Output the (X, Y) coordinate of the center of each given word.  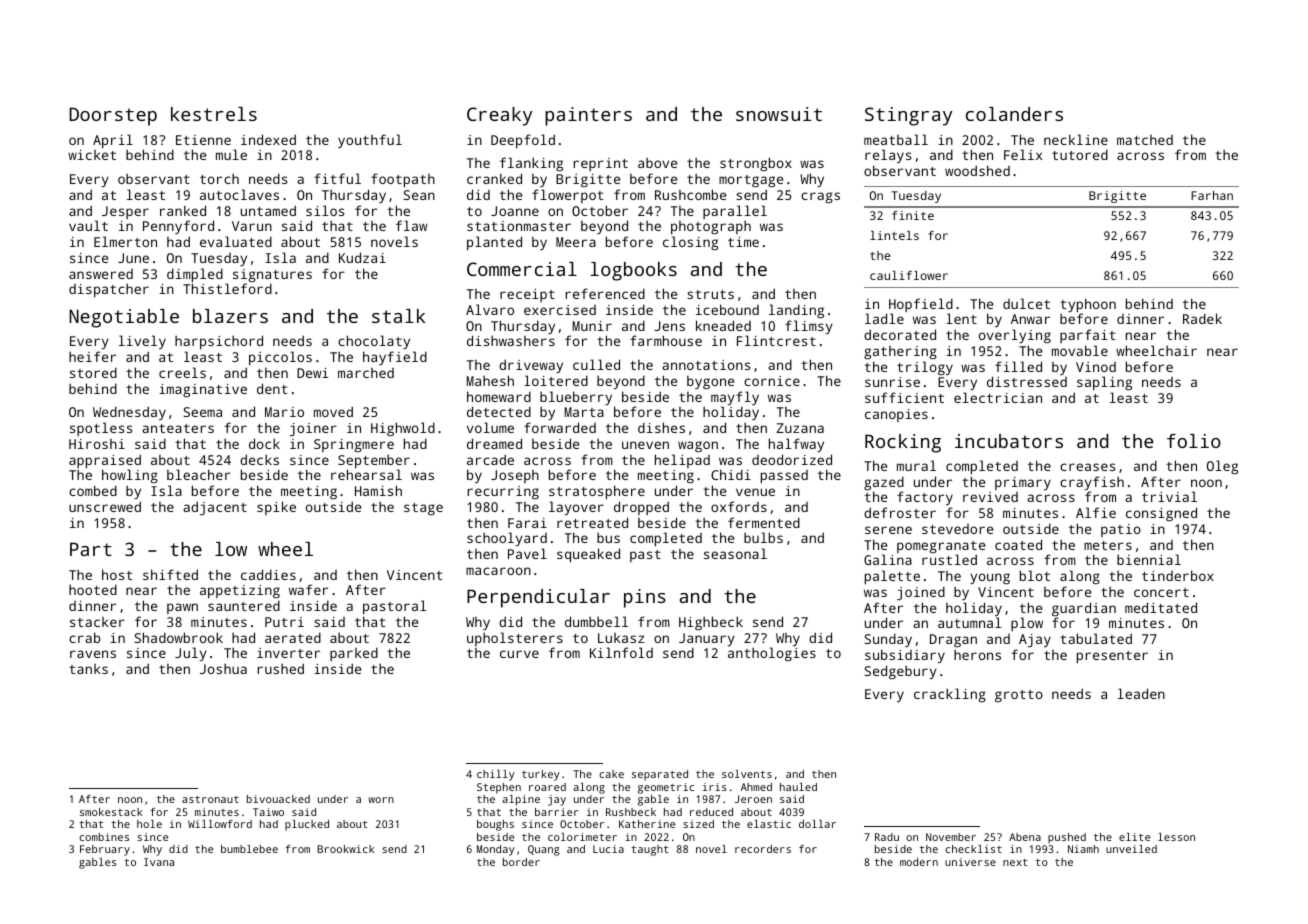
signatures (272, 275)
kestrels (214, 114)
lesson (1176, 837)
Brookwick (345, 849)
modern (919, 862)
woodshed (977, 170)
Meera (576, 242)
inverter (288, 653)
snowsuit (779, 114)
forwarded (560, 427)
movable (1080, 350)
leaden (1141, 693)
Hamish (378, 490)
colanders (1014, 114)
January (707, 639)
